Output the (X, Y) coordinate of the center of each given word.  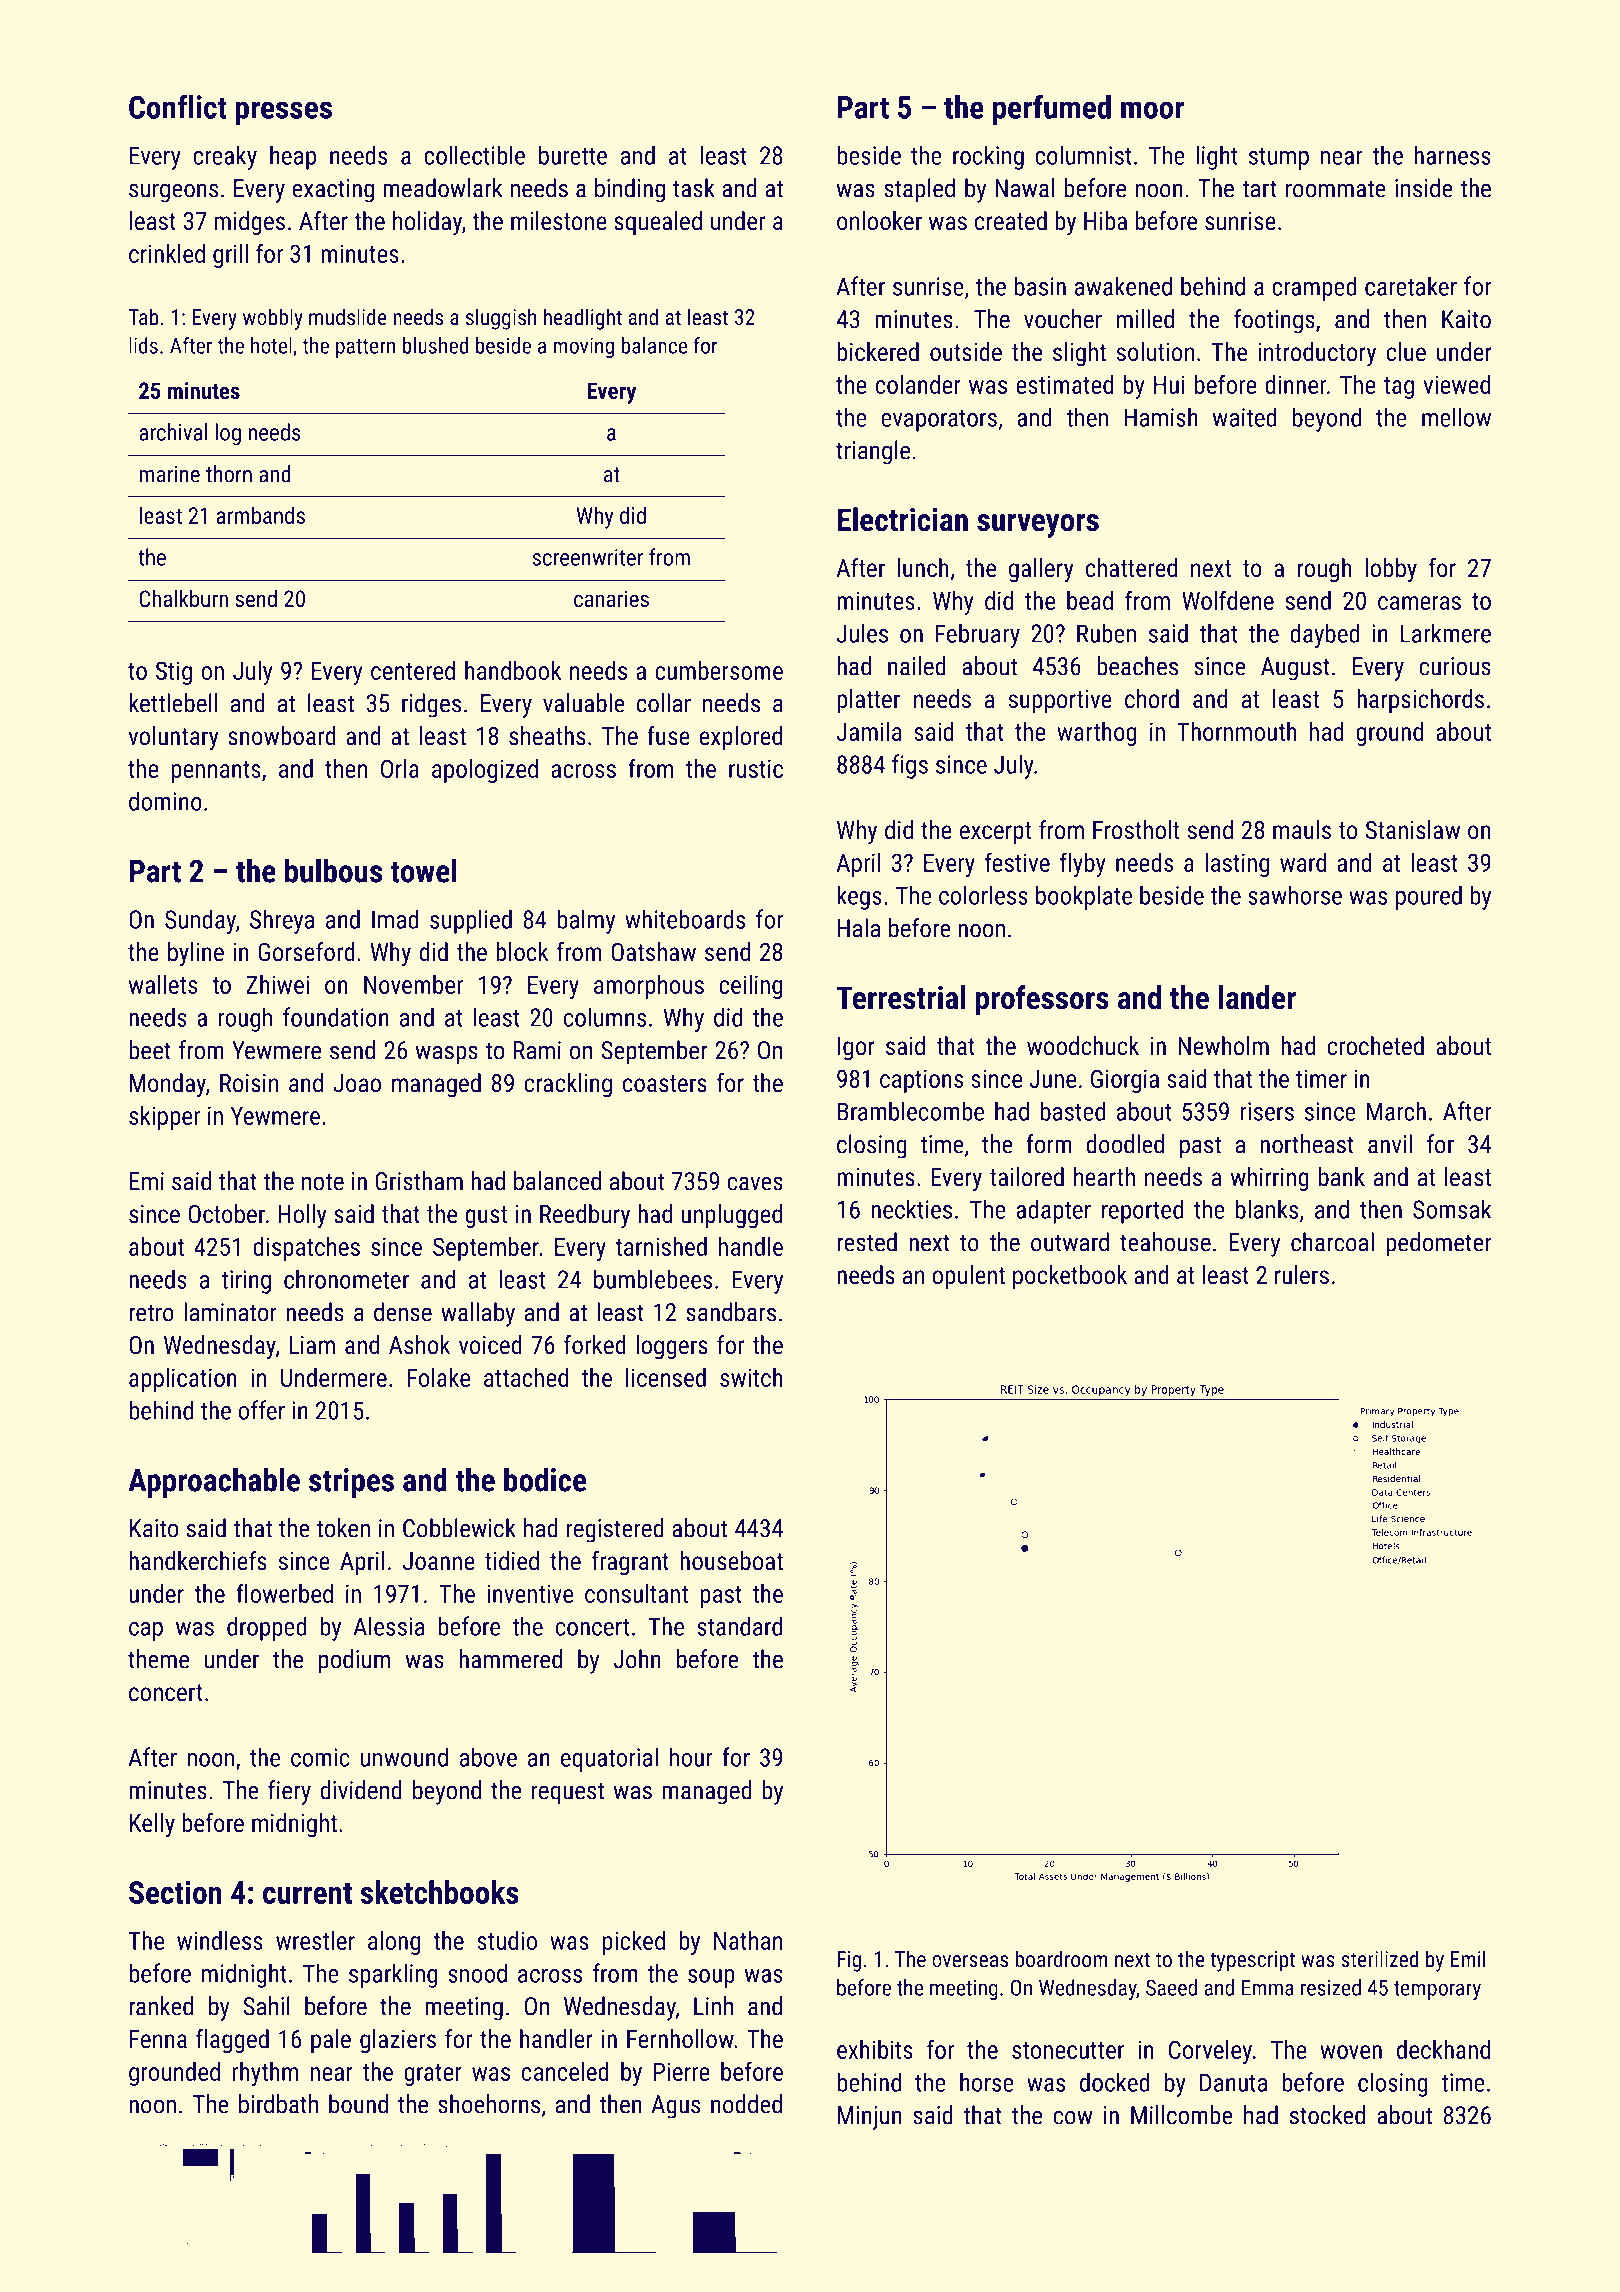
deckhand (1443, 2049)
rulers (1302, 1274)
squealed (658, 223)
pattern (365, 348)
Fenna (158, 2039)
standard (739, 1626)
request (568, 1793)
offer (261, 1410)
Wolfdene (1228, 600)
